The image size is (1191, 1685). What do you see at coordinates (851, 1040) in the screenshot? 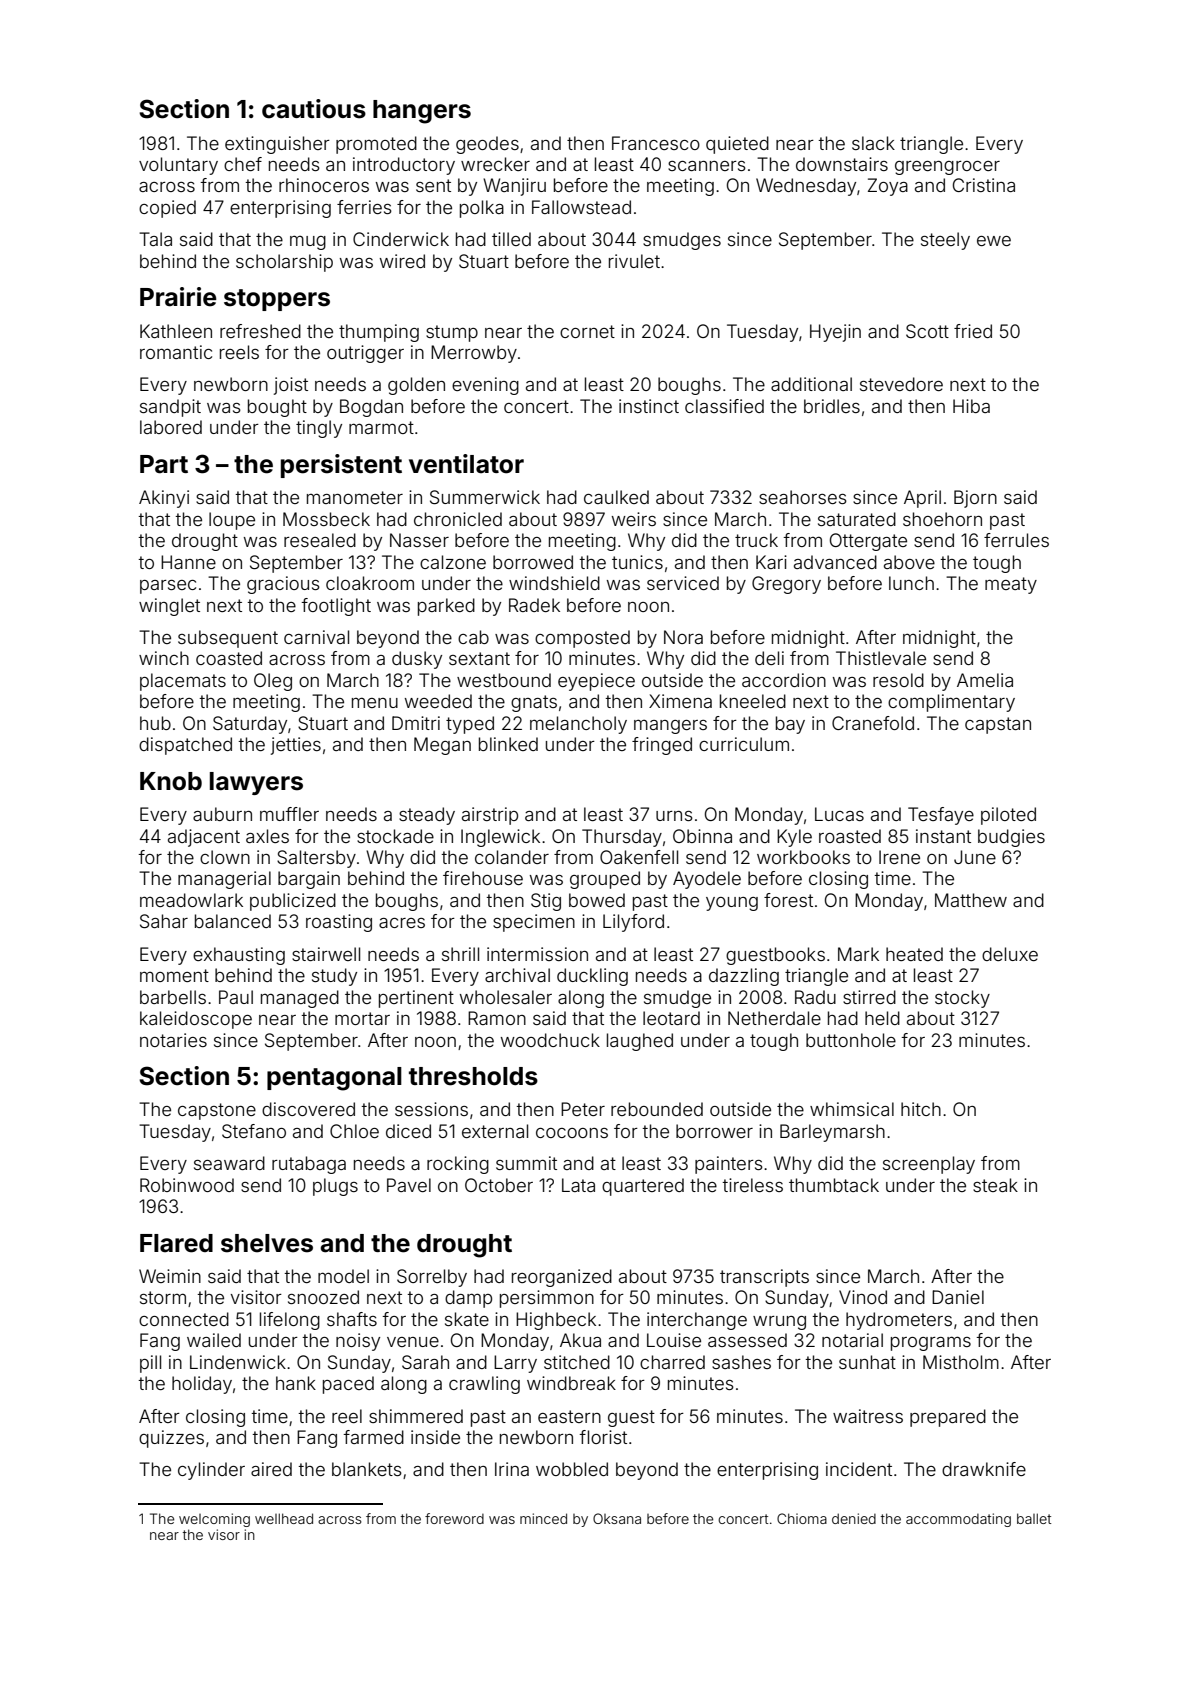
I see `buttonhole` at bounding box center [851, 1040].
